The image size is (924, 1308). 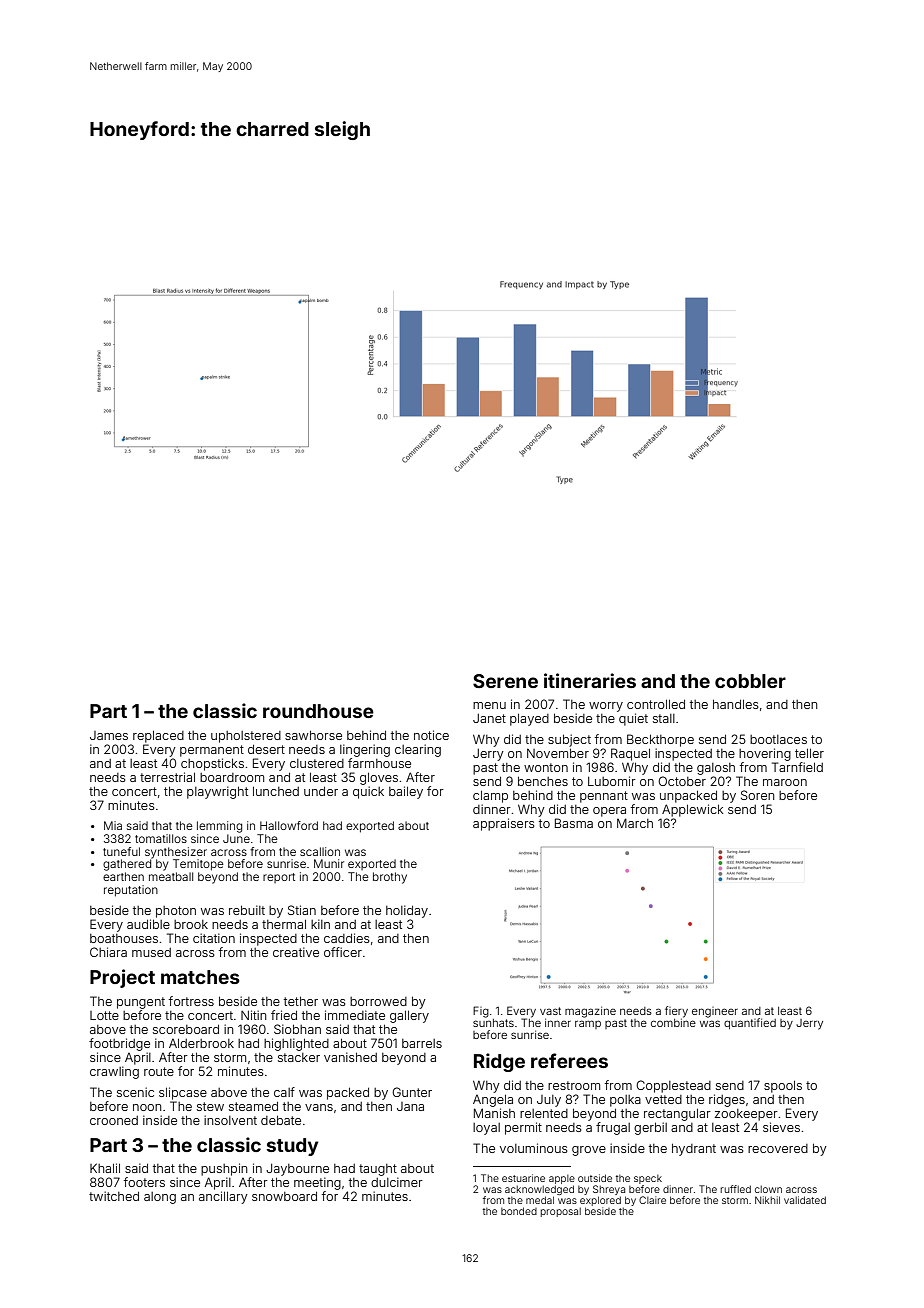 I want to click on replaced, so click(x=158, y=737).
